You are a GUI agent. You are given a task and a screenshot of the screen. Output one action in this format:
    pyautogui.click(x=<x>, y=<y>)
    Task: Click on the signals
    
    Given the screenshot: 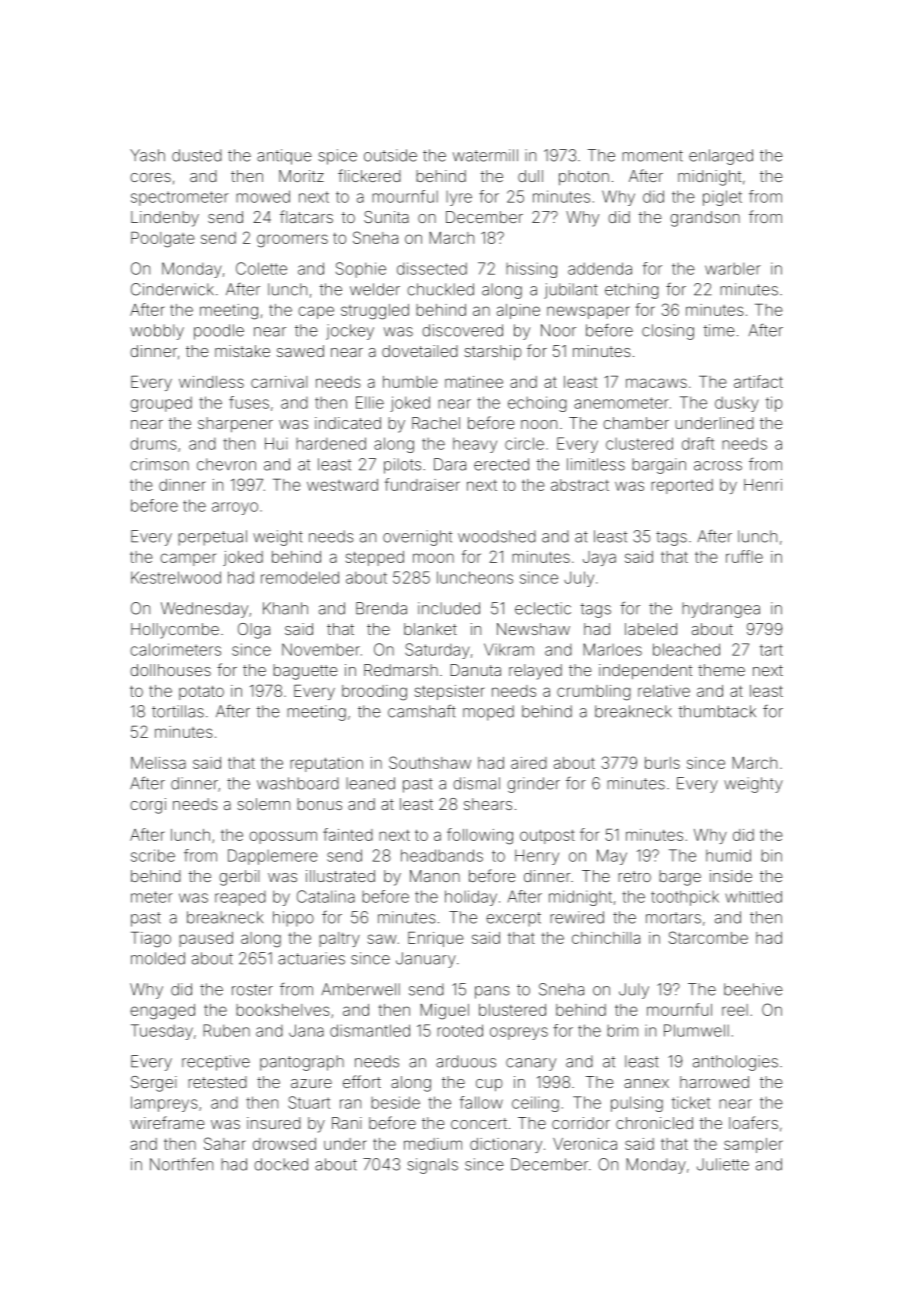 What is the action you would take?
    pyautogui.click(x=432, y=1166)
